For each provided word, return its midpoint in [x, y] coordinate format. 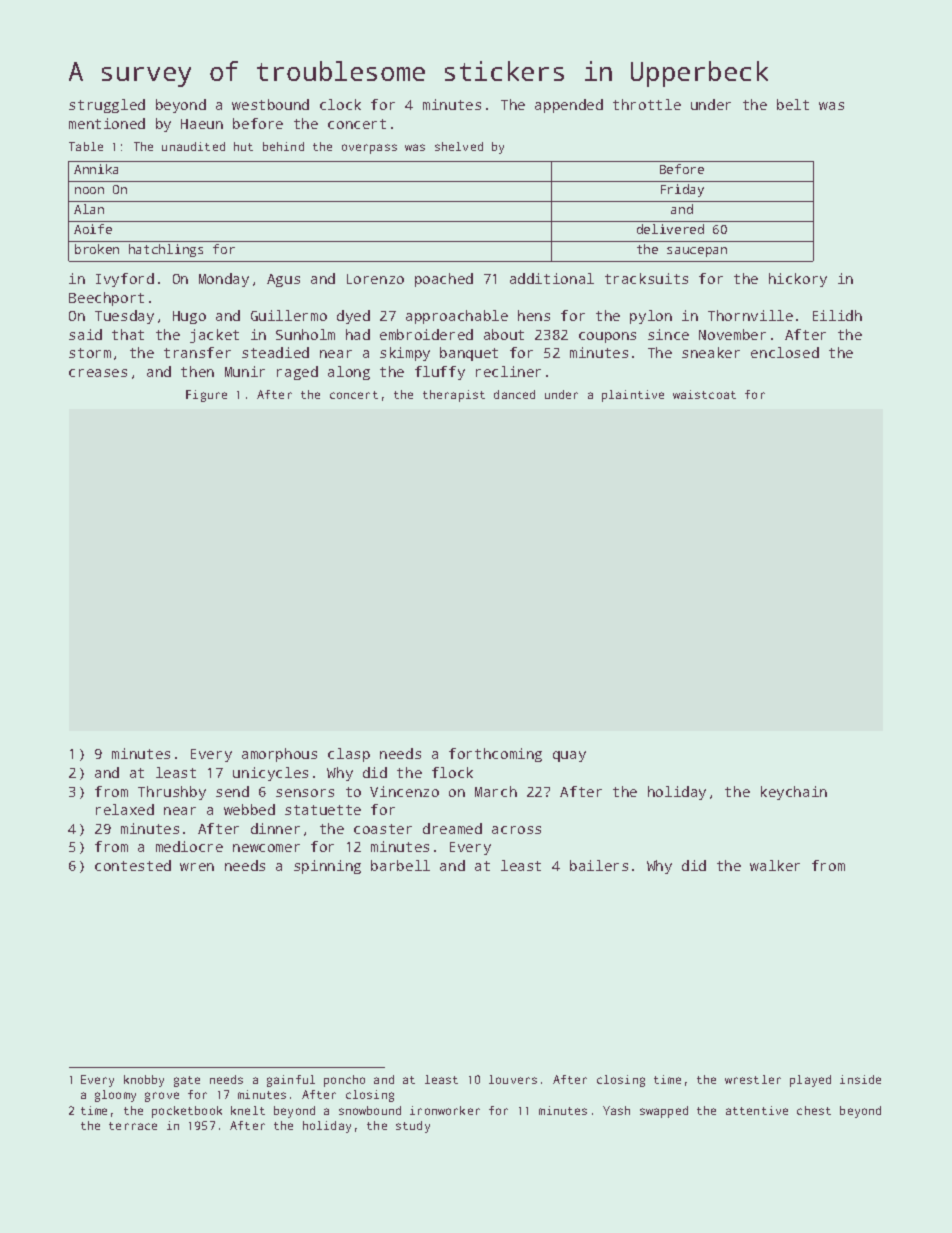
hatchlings [166, 250]
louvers [513, 1079]
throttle [647, 104]
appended [569, 106]
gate [187, 1081]
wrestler [753, 1079]
